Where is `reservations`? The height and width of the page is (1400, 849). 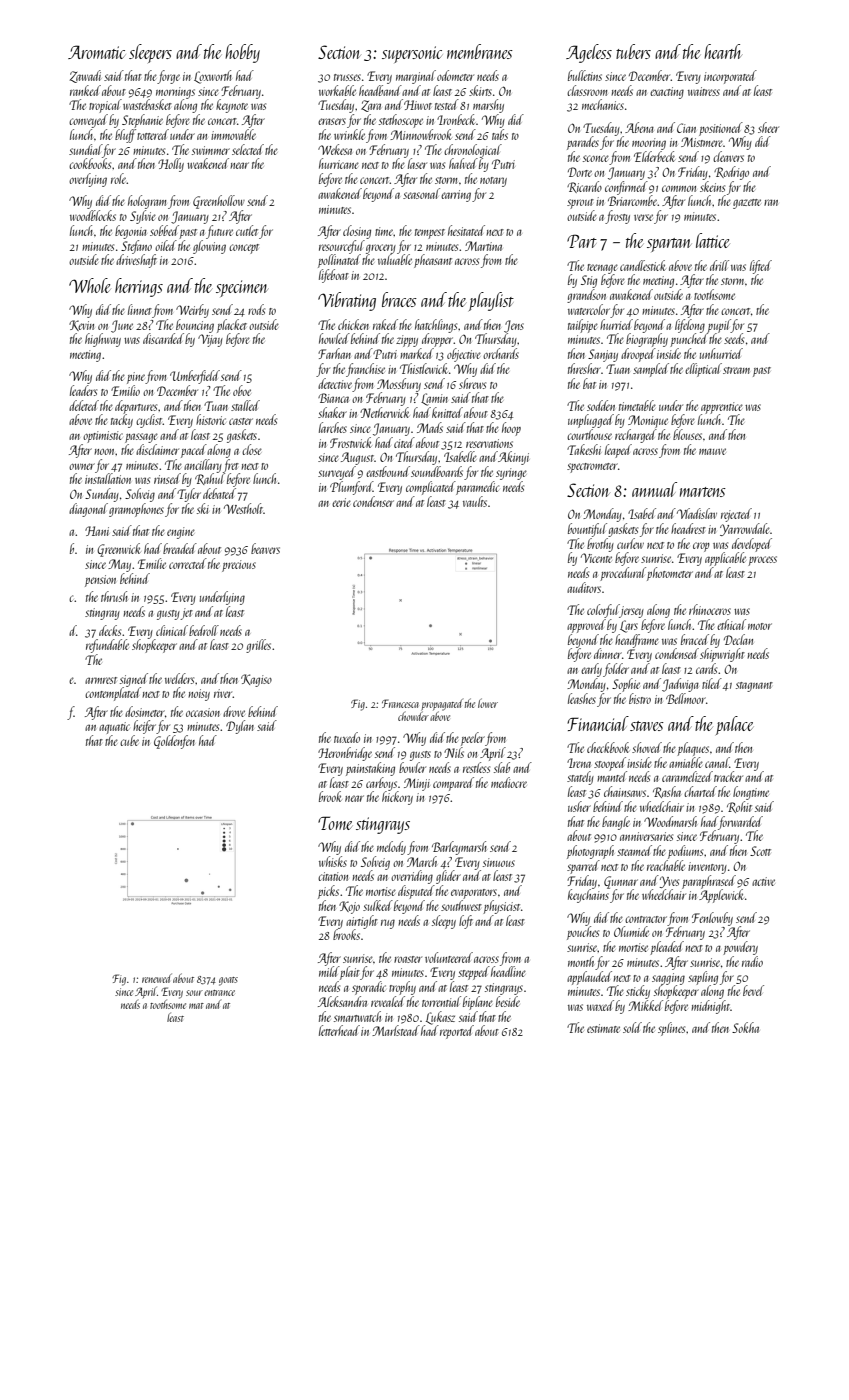 reservations is located at coordinates (489, 443).
